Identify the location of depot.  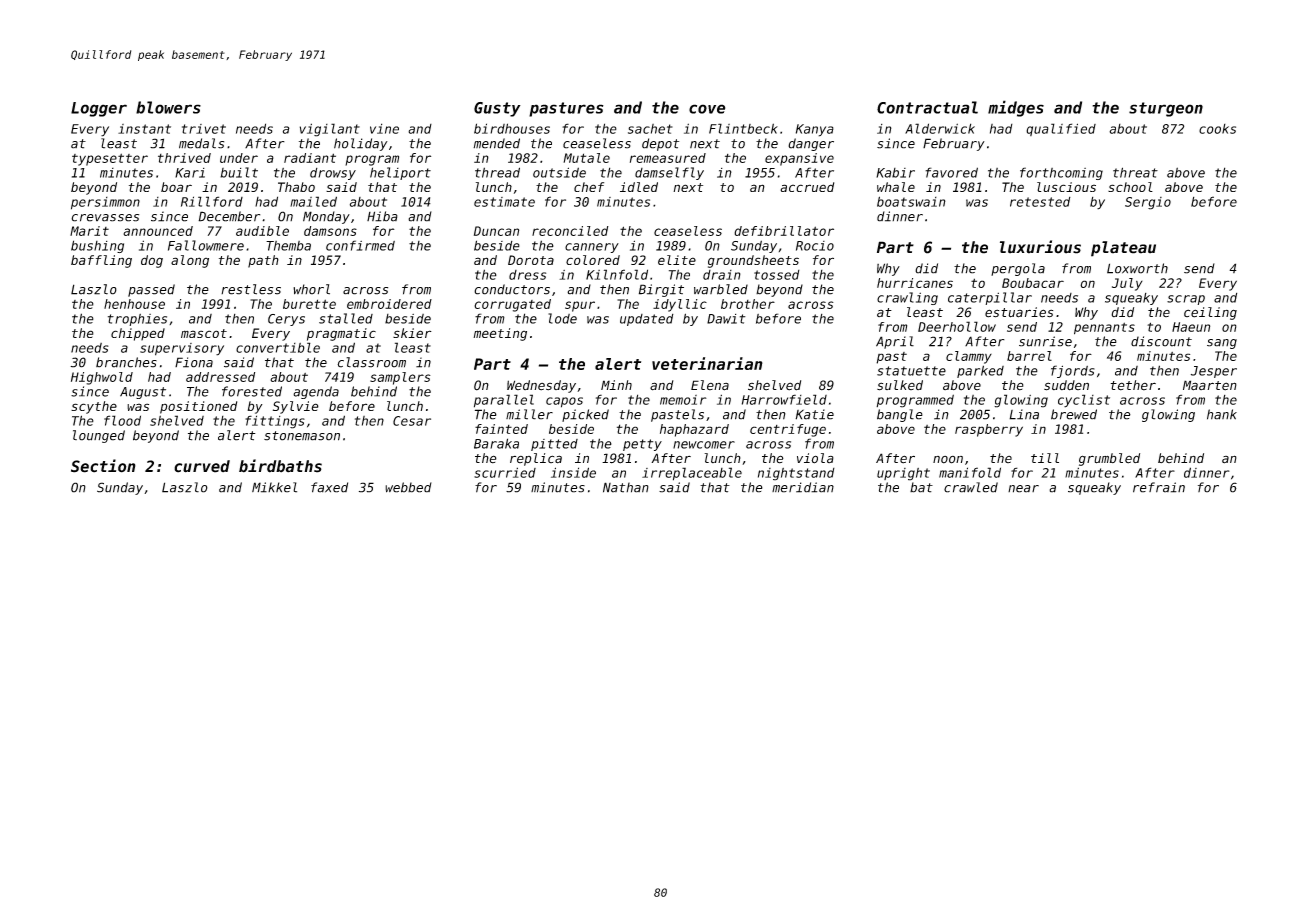
(660, 144).
